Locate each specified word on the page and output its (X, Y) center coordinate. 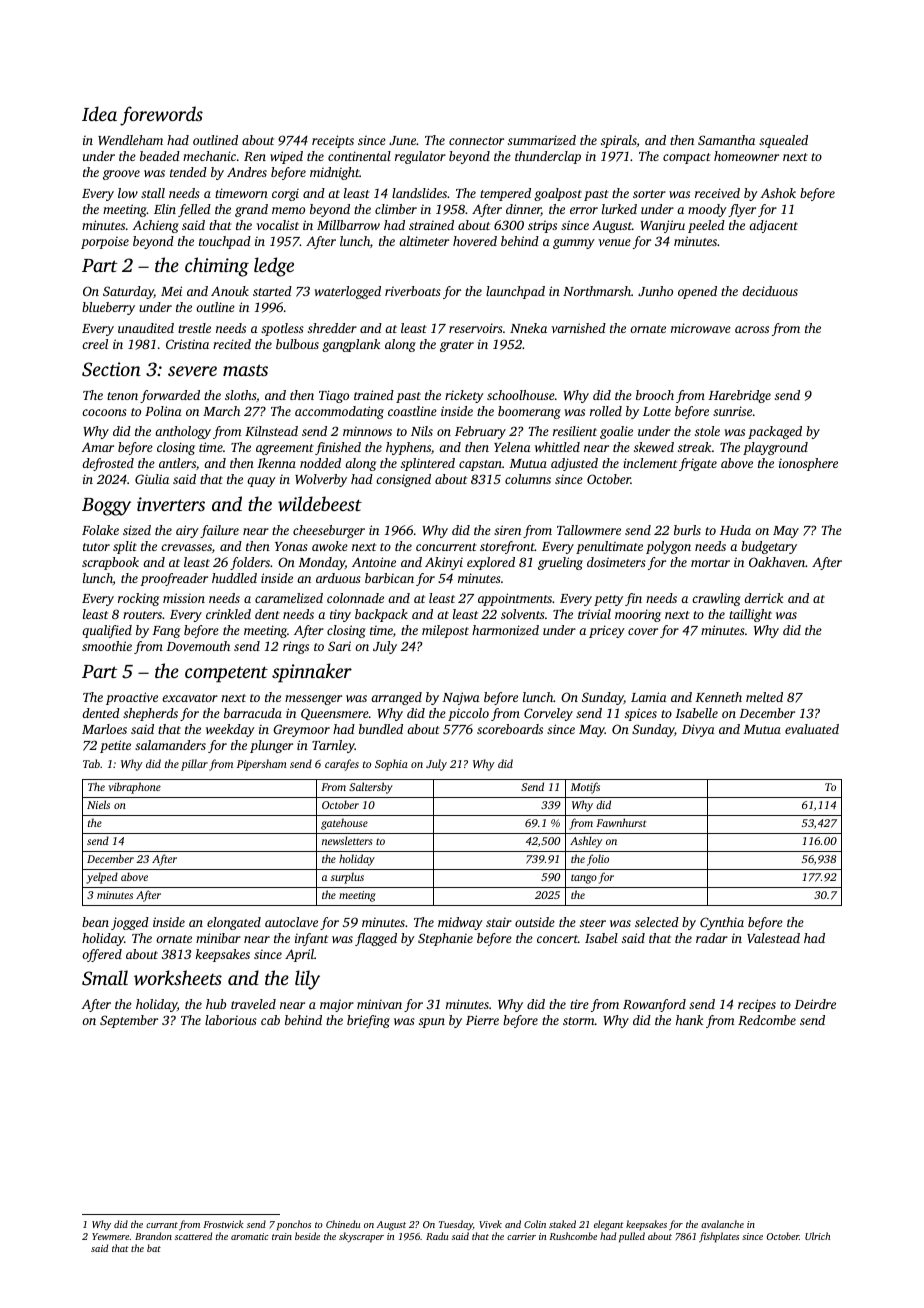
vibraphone (134, 788)
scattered (193, 1236)
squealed (783, 141)
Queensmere (335, 714)
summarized (542, 140)
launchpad (515, 292)
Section (111, 369)
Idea (99, 113)
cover (643, 631)
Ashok (778, 193)
